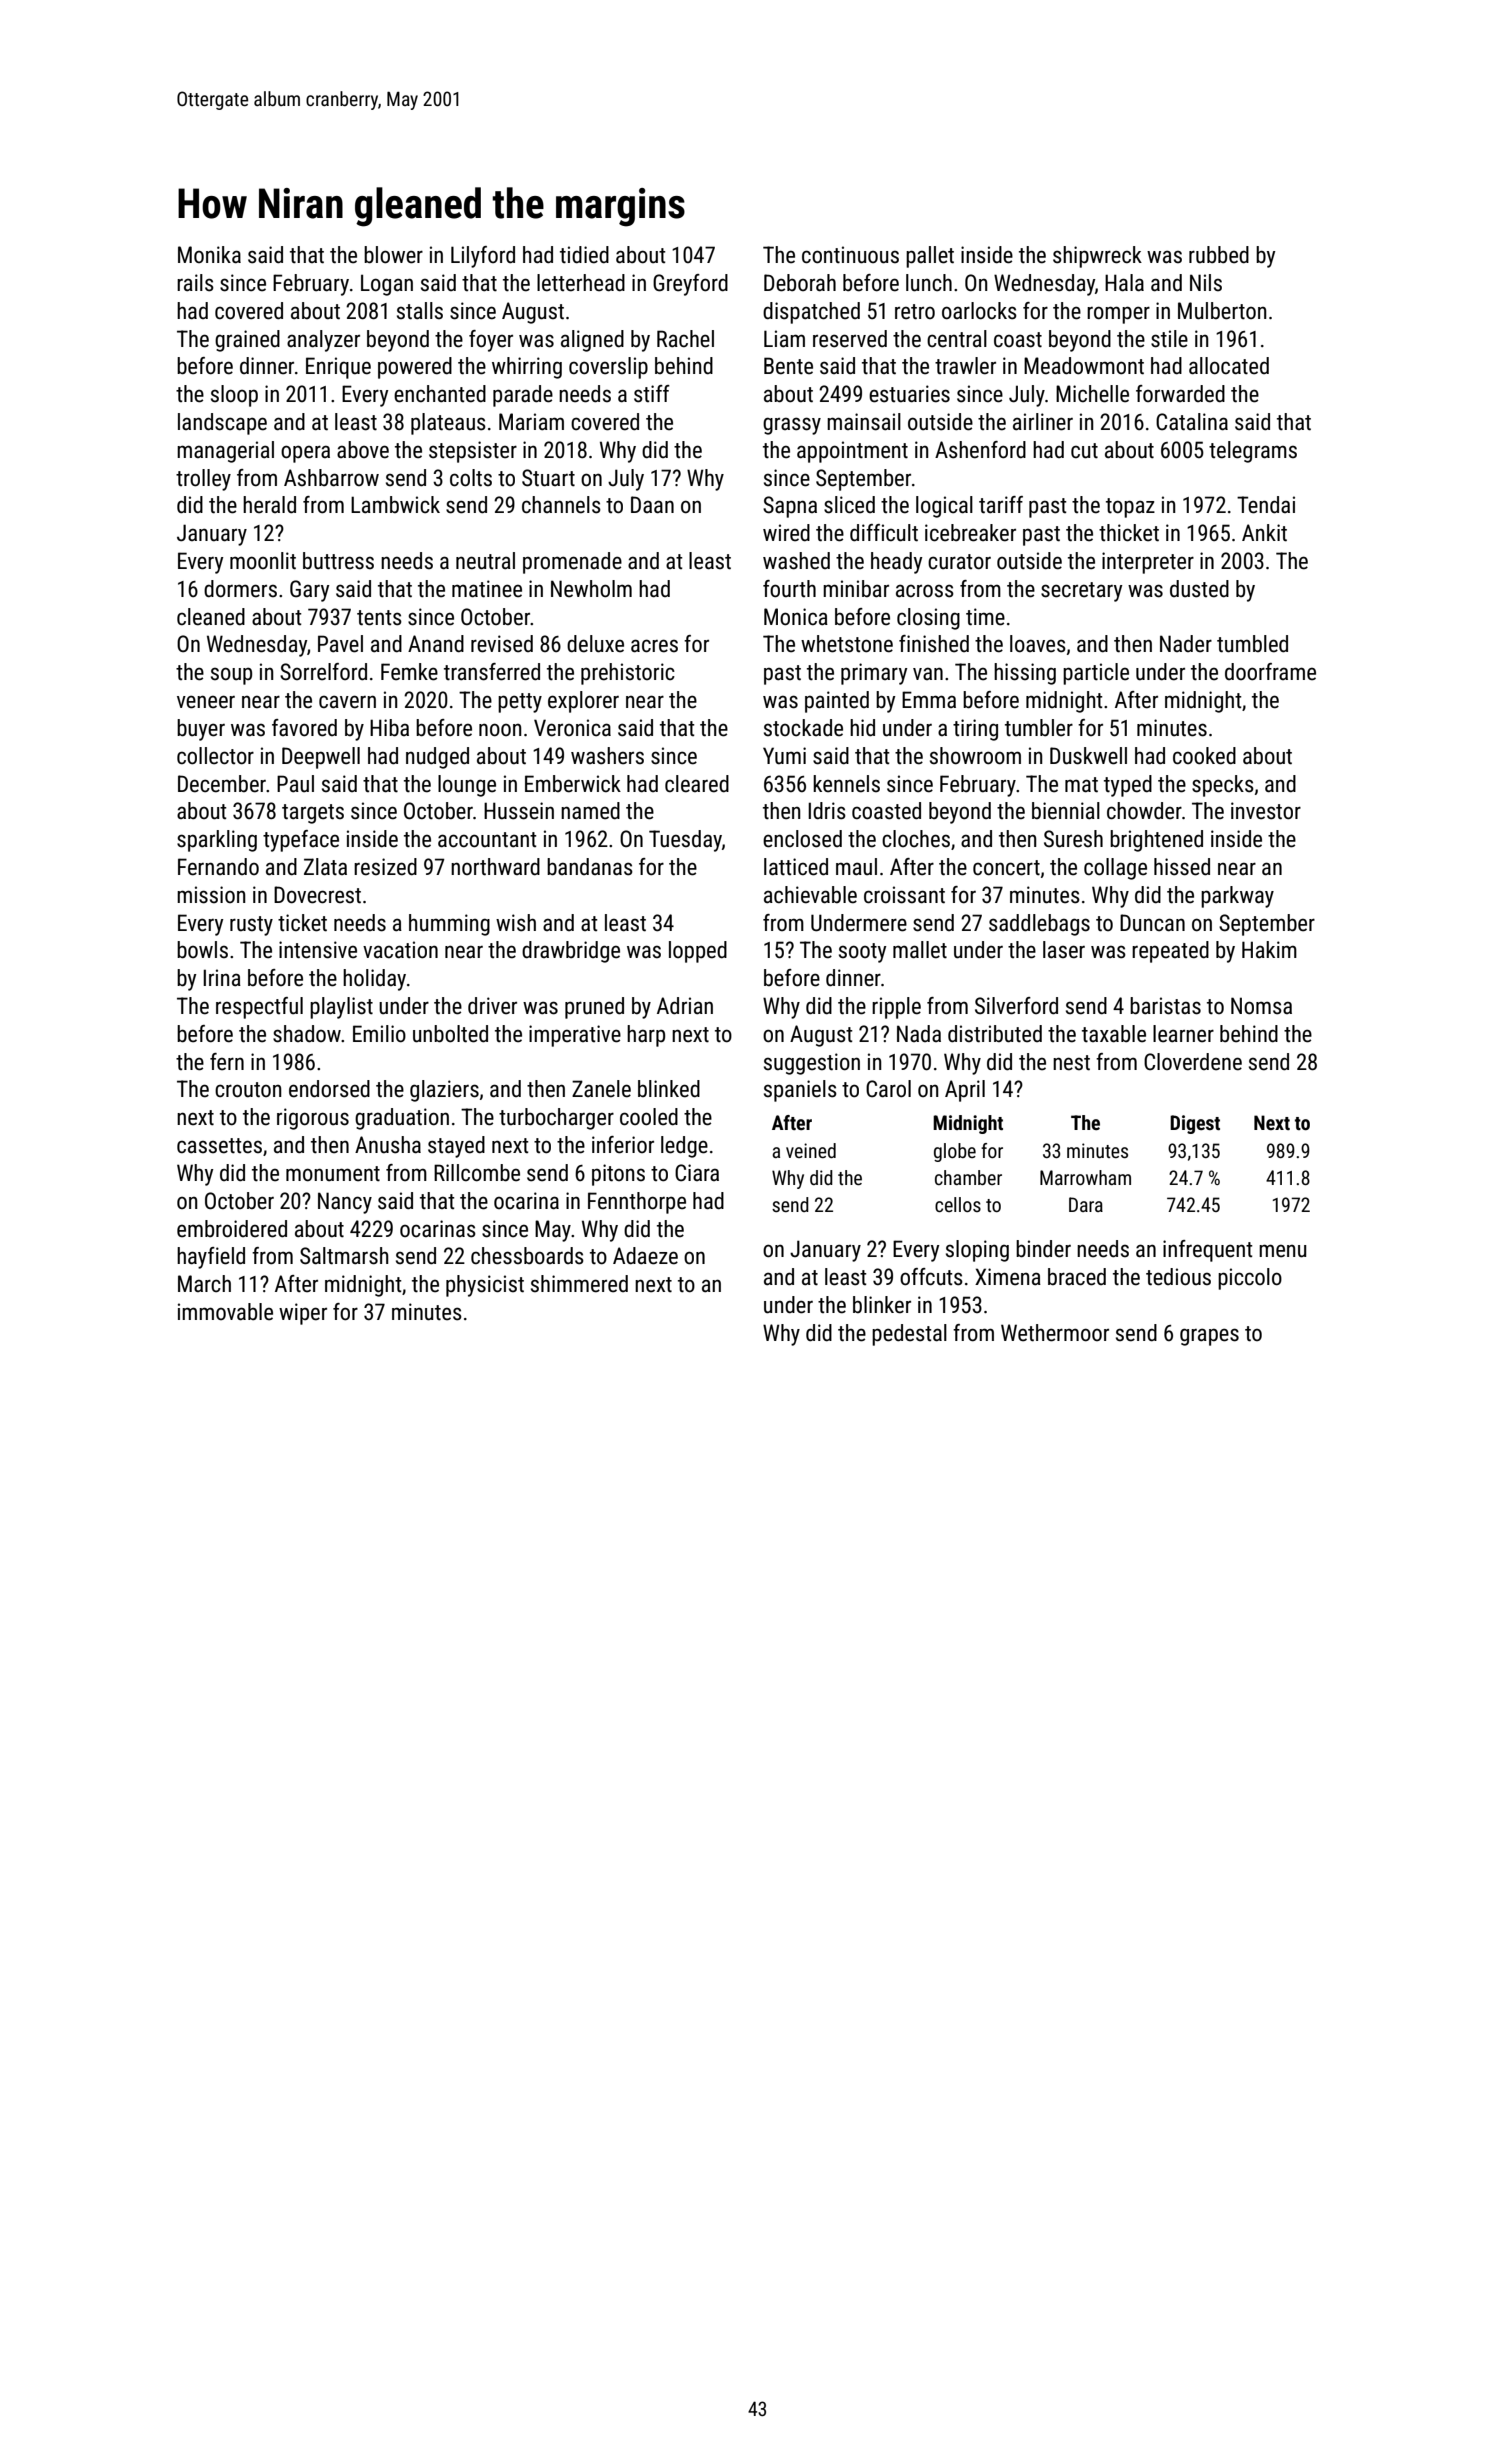 This screenshot has width=1496, height=2464. I want to click on Pavel, so click(340, 644).
